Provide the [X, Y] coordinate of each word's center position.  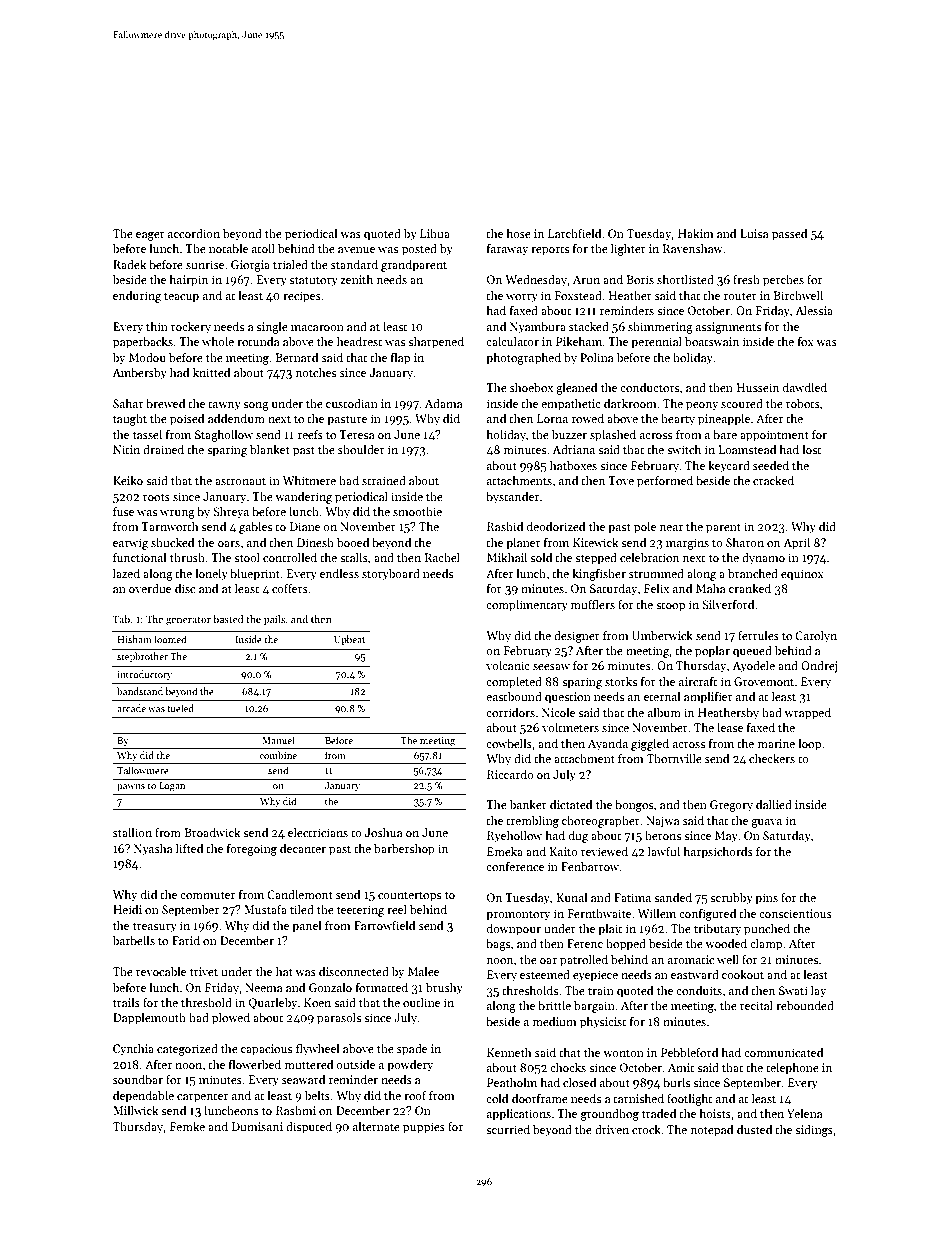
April [796, 544]
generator [188, 621]
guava [766, 823]
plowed [231, 1018]
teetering [360, 911]
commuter [207, 895]
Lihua [435, 233]
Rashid [505, 526]
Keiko [128, 480]
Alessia [814, 310]
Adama [444, 403]
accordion [194, 233]
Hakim [696, 233]
